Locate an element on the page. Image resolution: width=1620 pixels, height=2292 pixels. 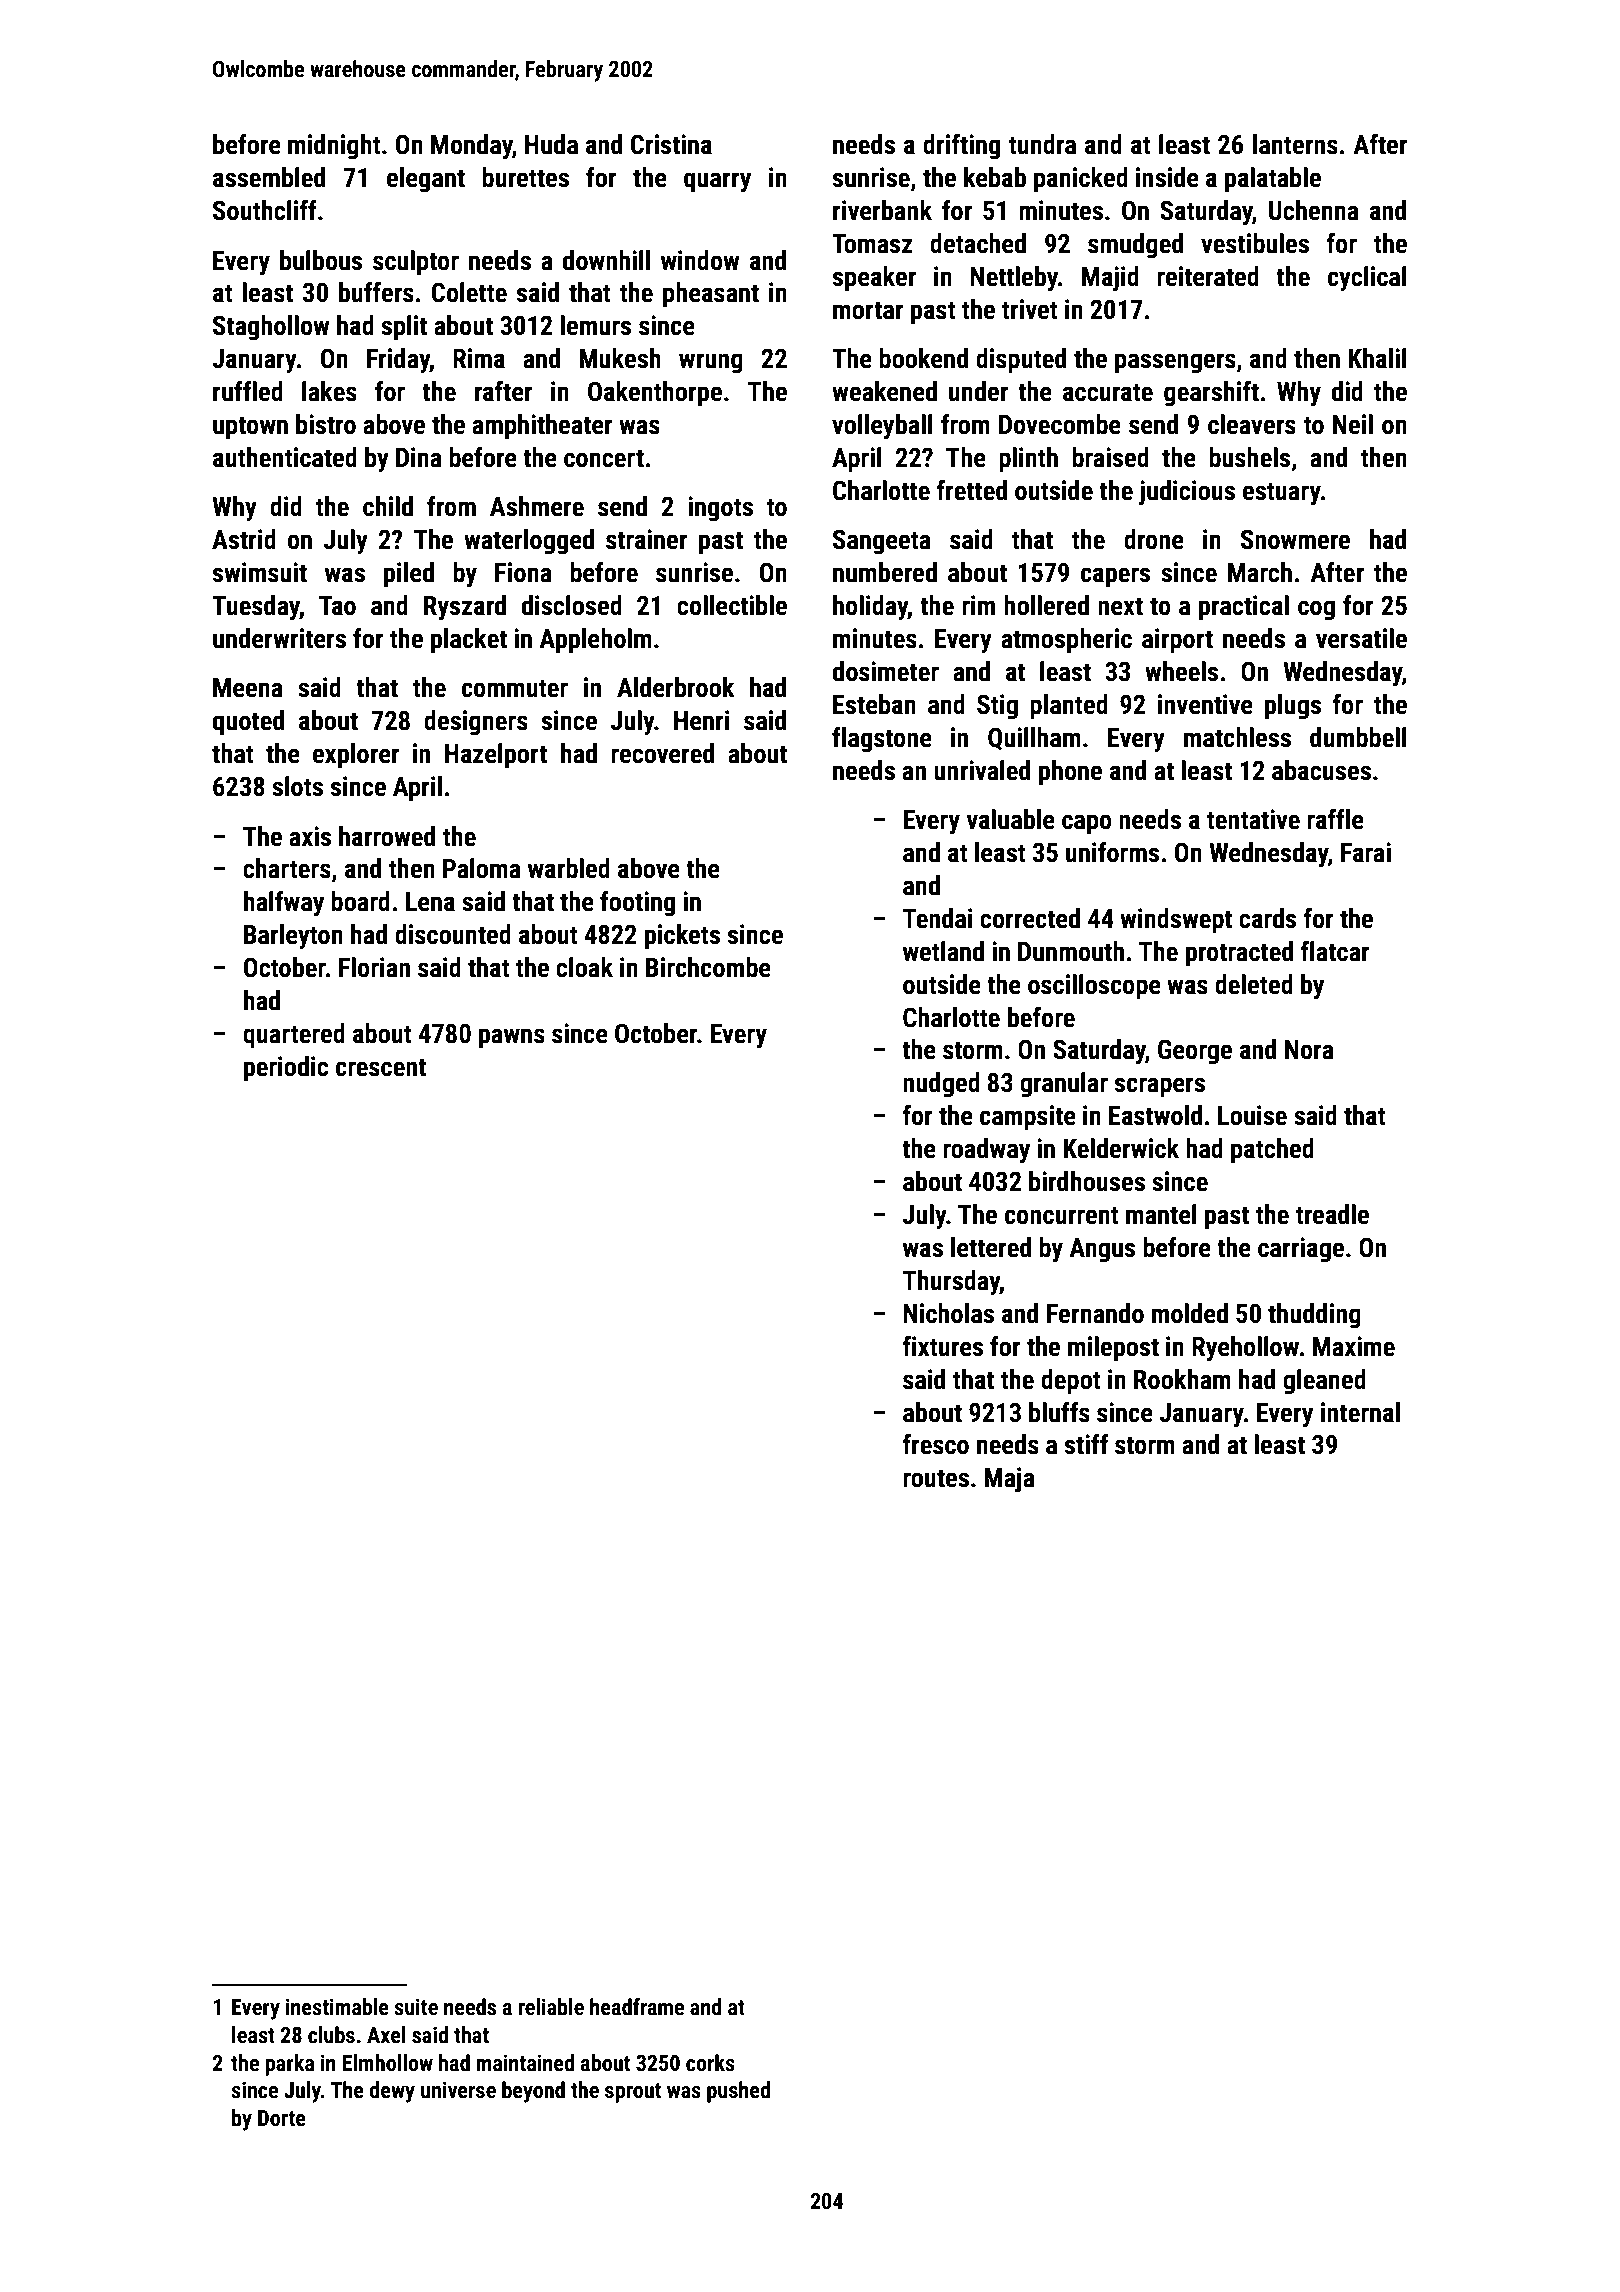
Cristina is located at coordinates (671, 144).
